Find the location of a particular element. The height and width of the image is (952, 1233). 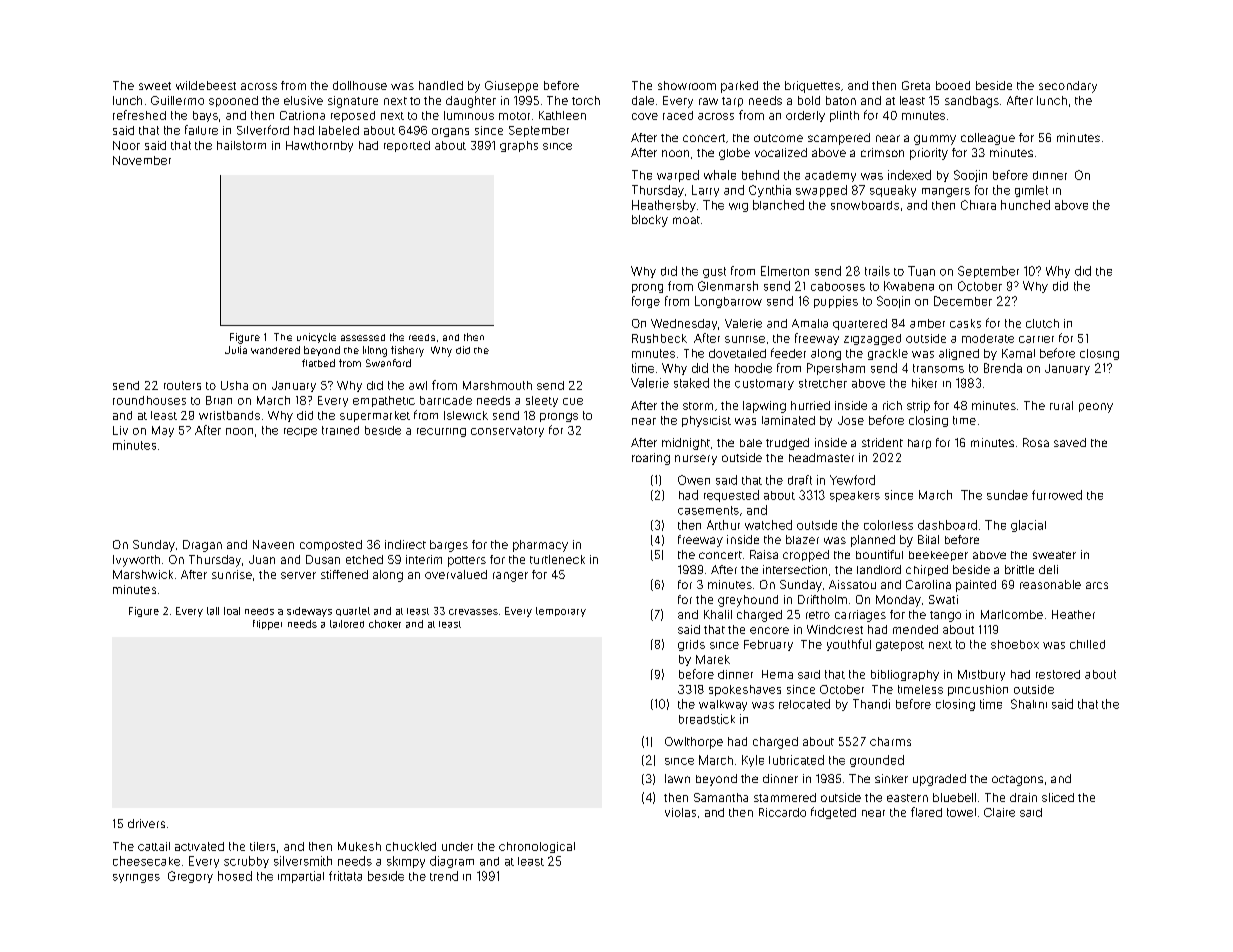

May is located at coordinates (163, 431).
